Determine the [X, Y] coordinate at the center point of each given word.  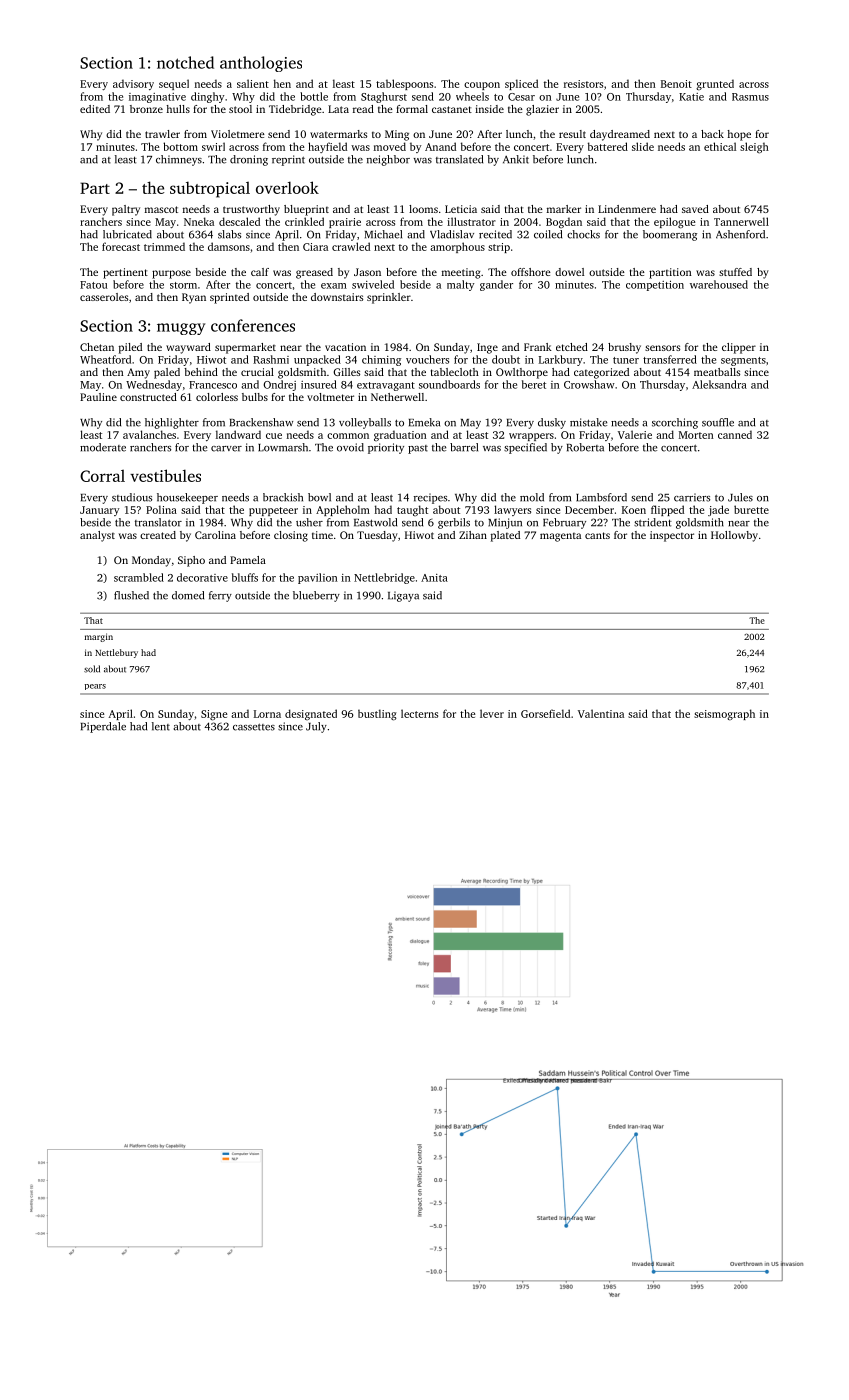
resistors [583, 84]
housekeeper [187, 498]
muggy [181, 329]
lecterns [419, 713]
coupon [482, 86]
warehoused [719, 284]
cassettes [254, 727]
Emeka [424, 422]
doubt [506, 359]
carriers [692, 497]
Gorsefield [545, 713]
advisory [133, 84]
